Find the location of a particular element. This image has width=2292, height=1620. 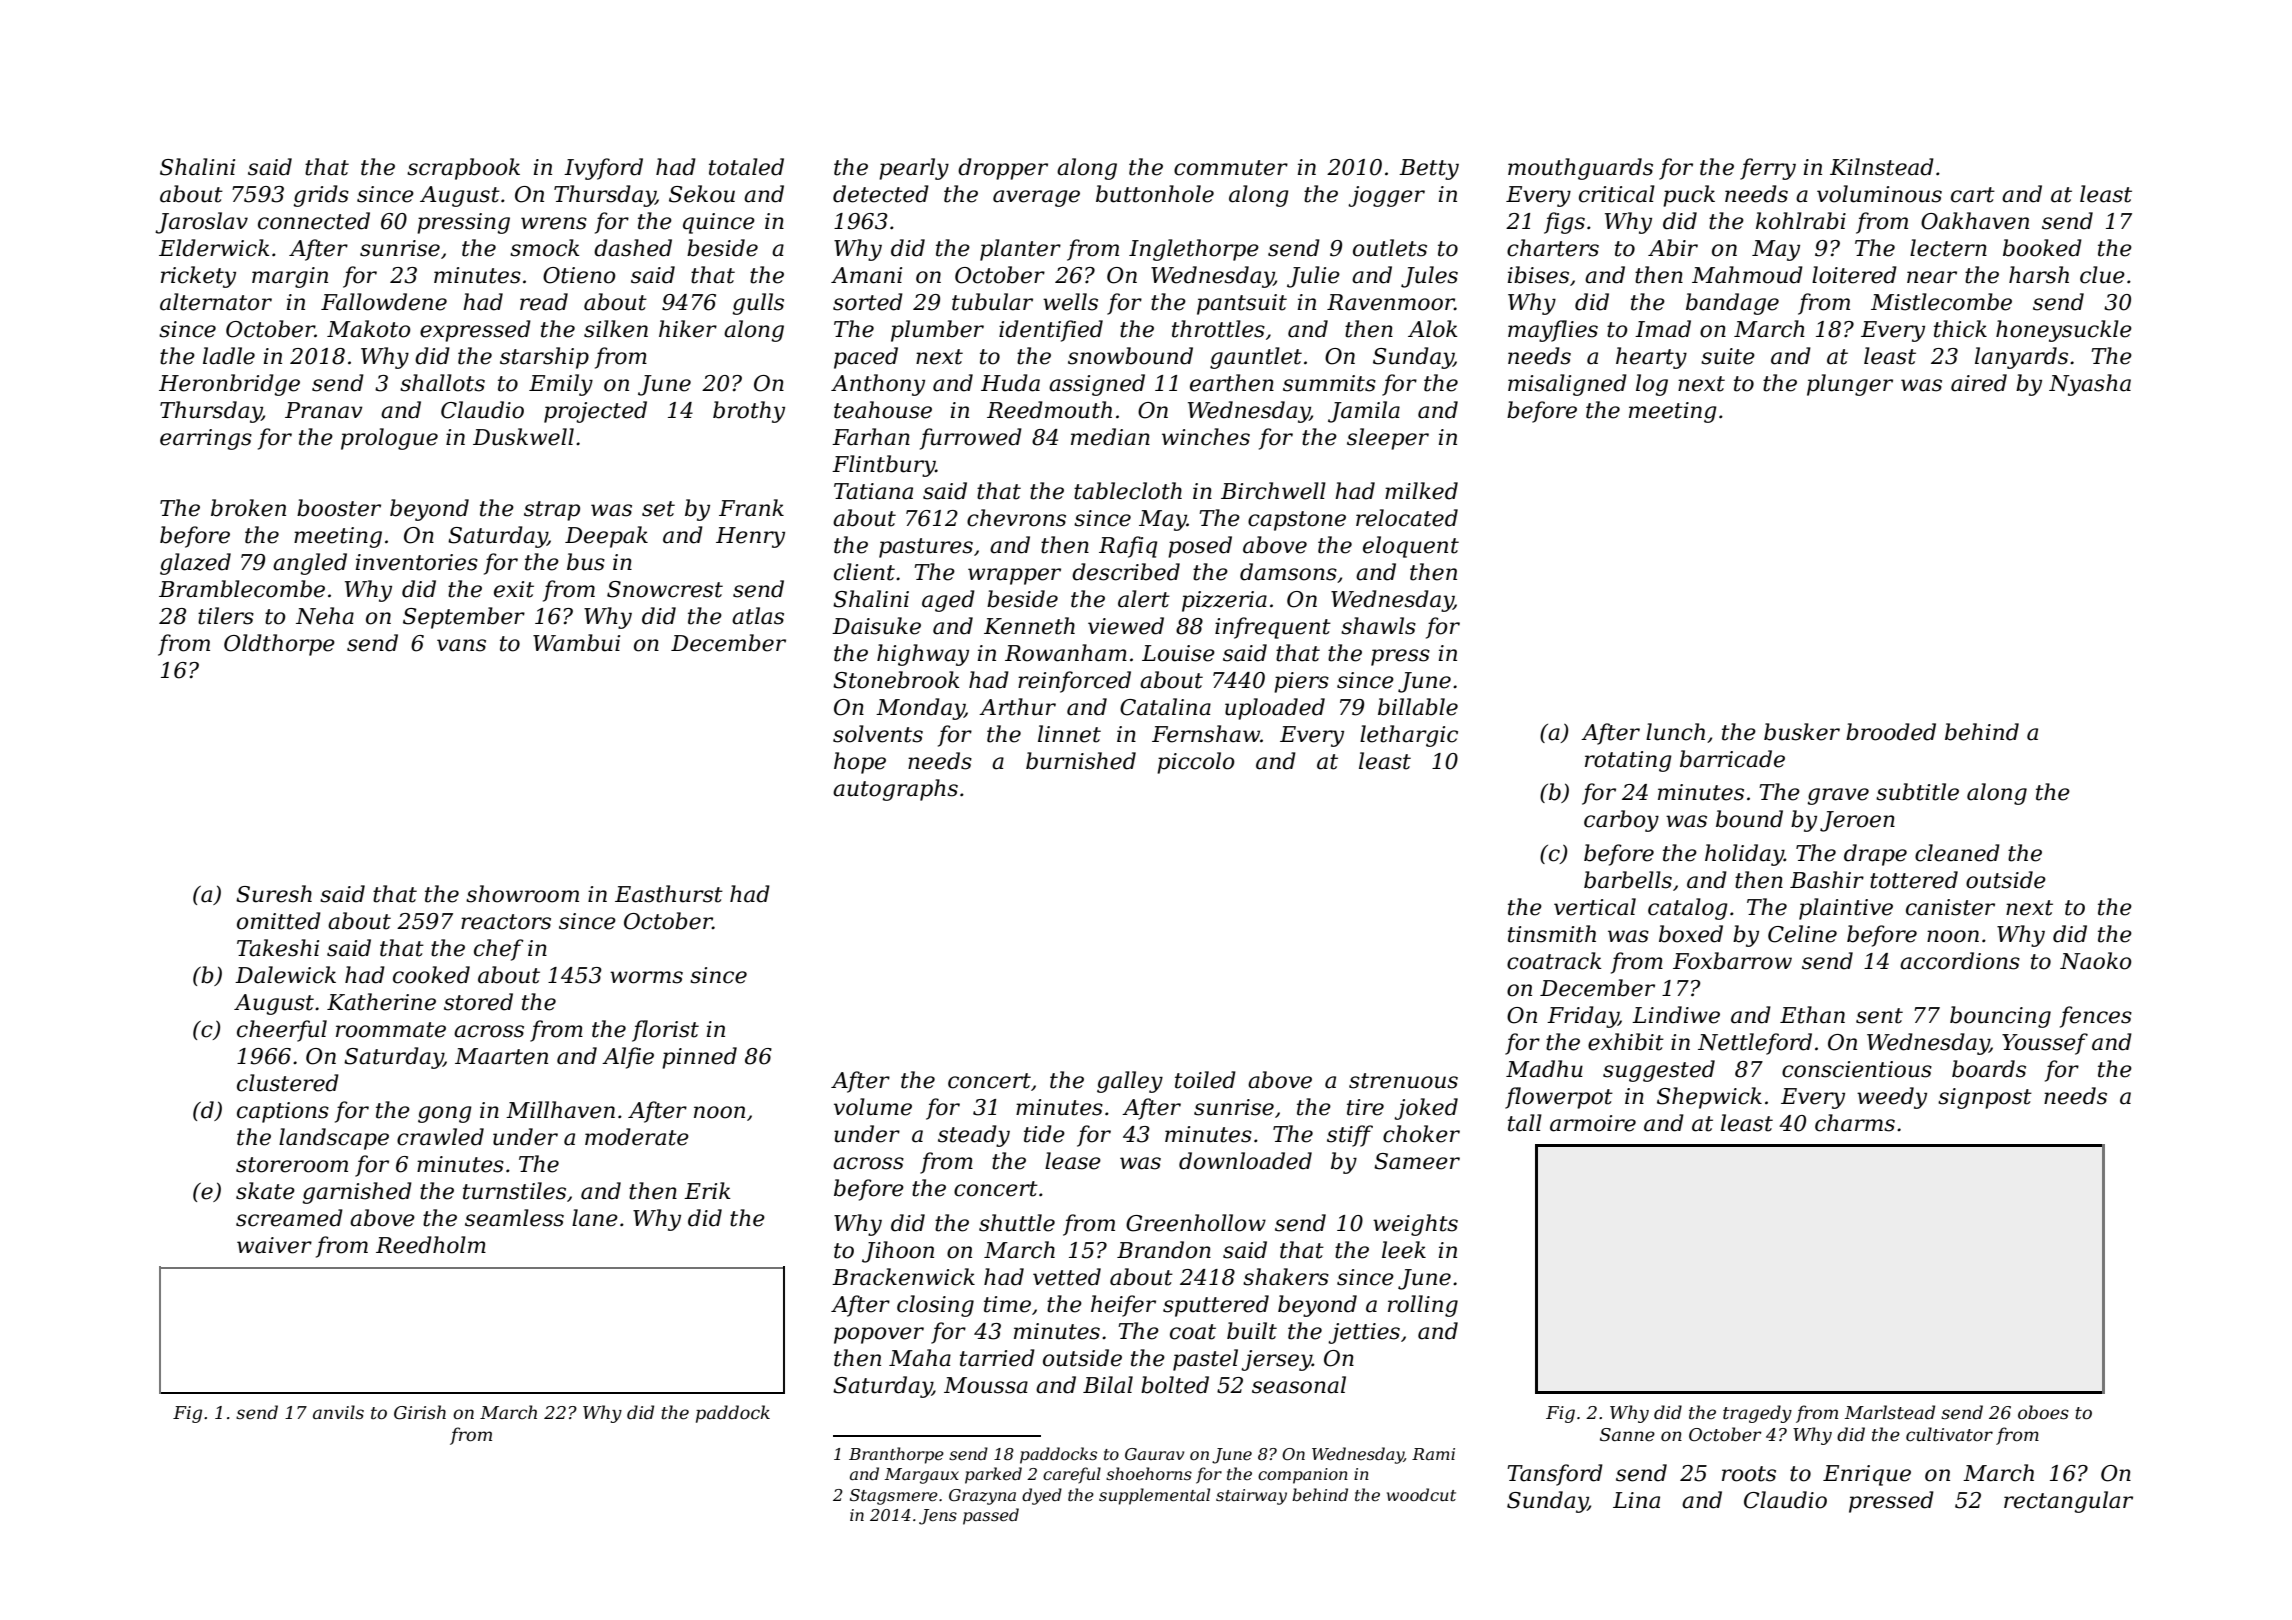

Stagsmere is located at coordinates (894, 1497).
